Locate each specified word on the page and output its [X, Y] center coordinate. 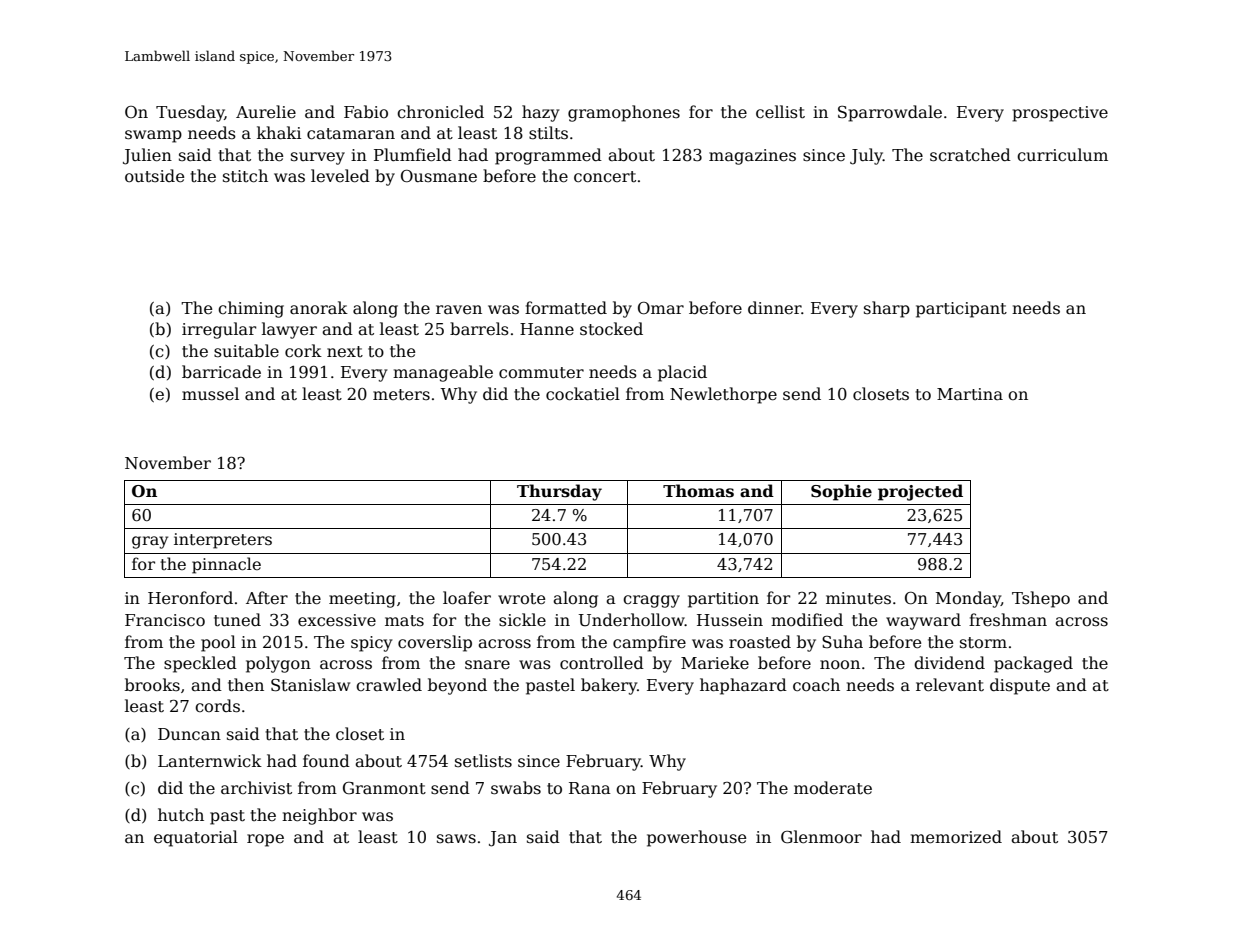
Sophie [841, 492]
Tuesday [190, 113]
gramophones [624, 113]
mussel [210, 394]
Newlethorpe [723, 395]
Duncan [189, 734]
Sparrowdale [890, 113]
